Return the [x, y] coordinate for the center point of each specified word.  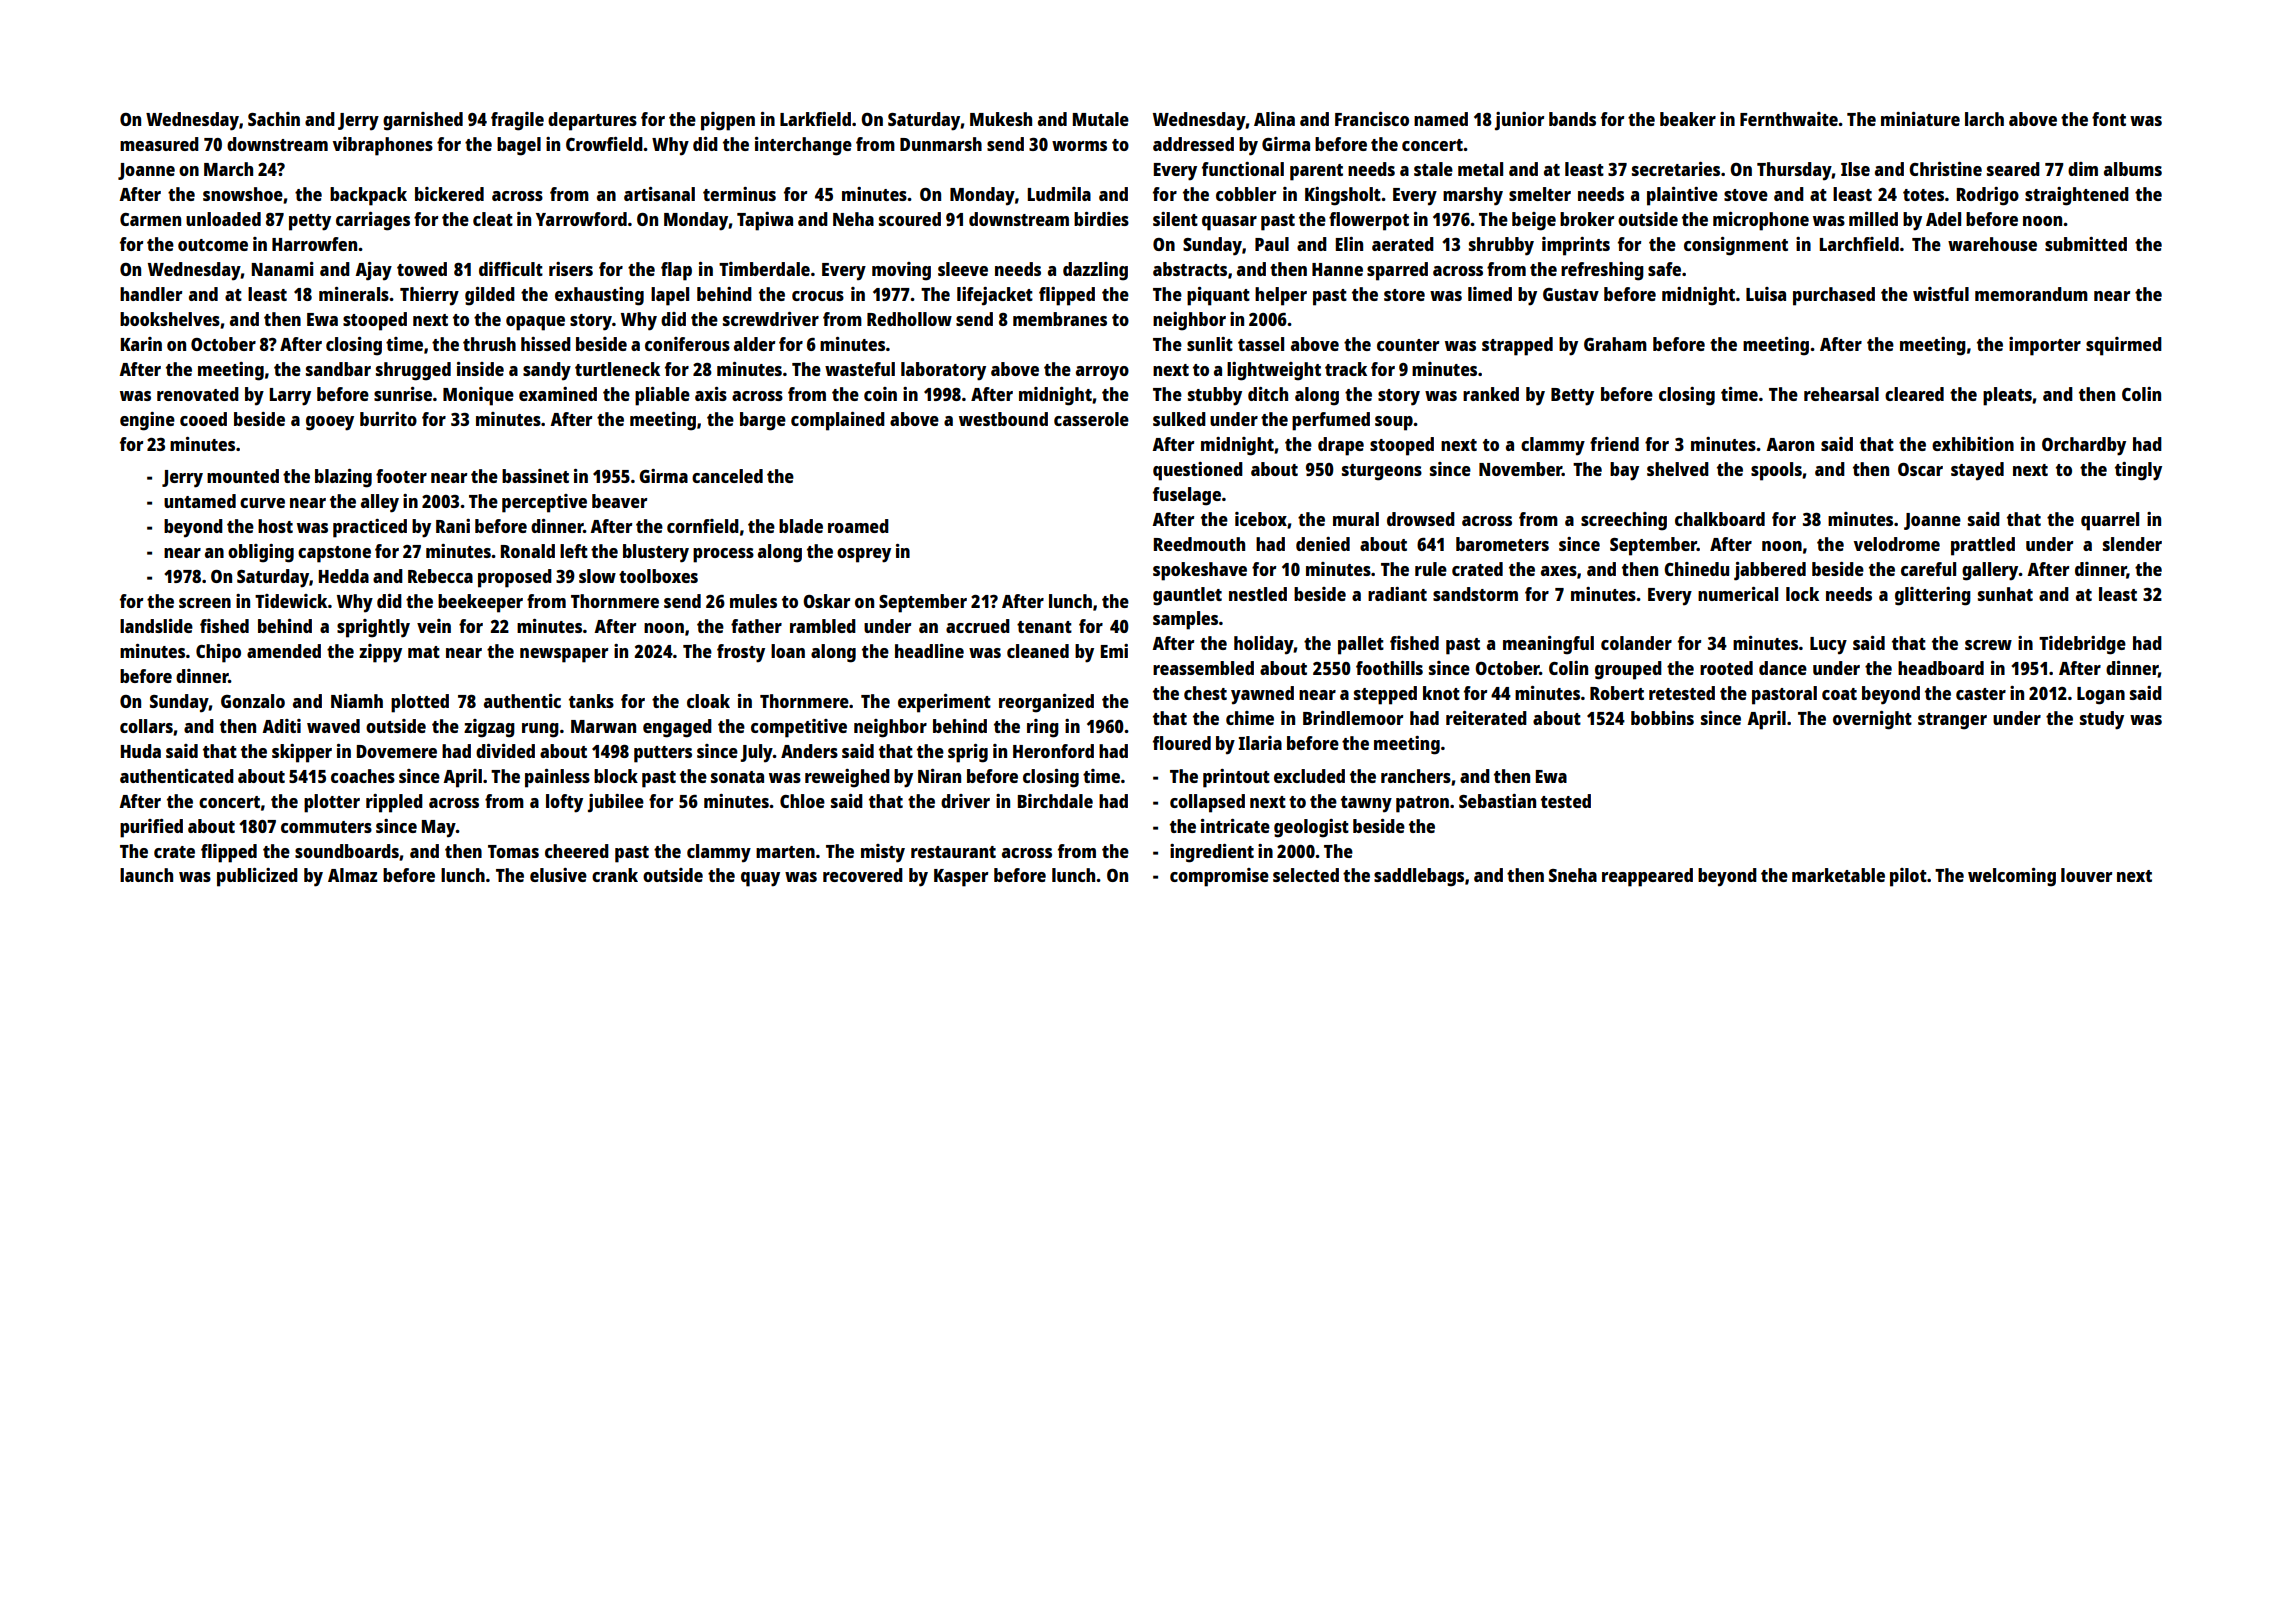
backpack [368, 196]
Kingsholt [1343, 196]
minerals [354, 294]
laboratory [943, 371]
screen [205, 603]
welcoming [2012, 877]
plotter [332, 803]
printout [1236, 778]
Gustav [1571, 294]
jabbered [1770, 571]
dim [2083, 169]
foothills [1389, 668]
